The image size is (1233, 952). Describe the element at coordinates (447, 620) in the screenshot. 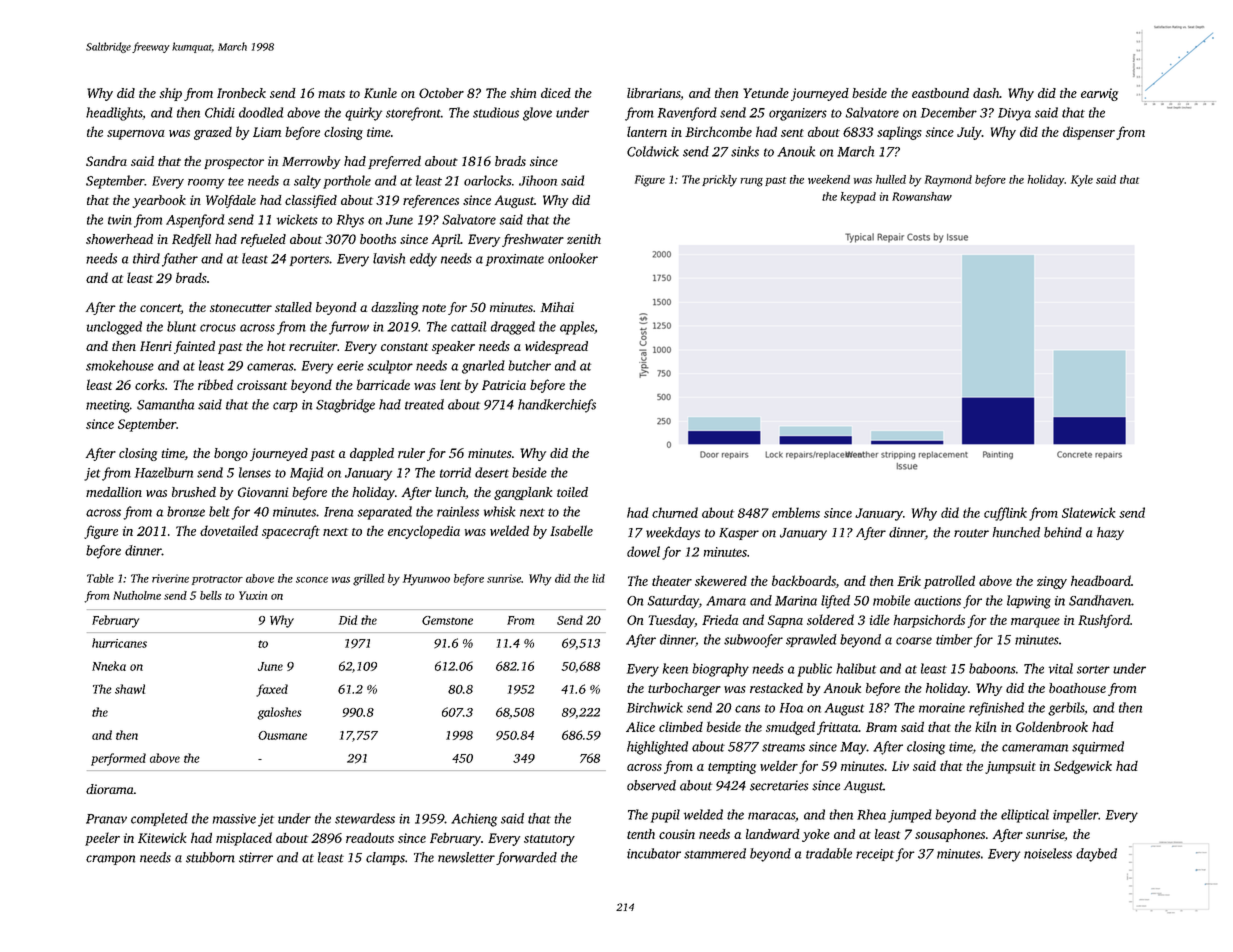

I see `Gemstone` at that location.
